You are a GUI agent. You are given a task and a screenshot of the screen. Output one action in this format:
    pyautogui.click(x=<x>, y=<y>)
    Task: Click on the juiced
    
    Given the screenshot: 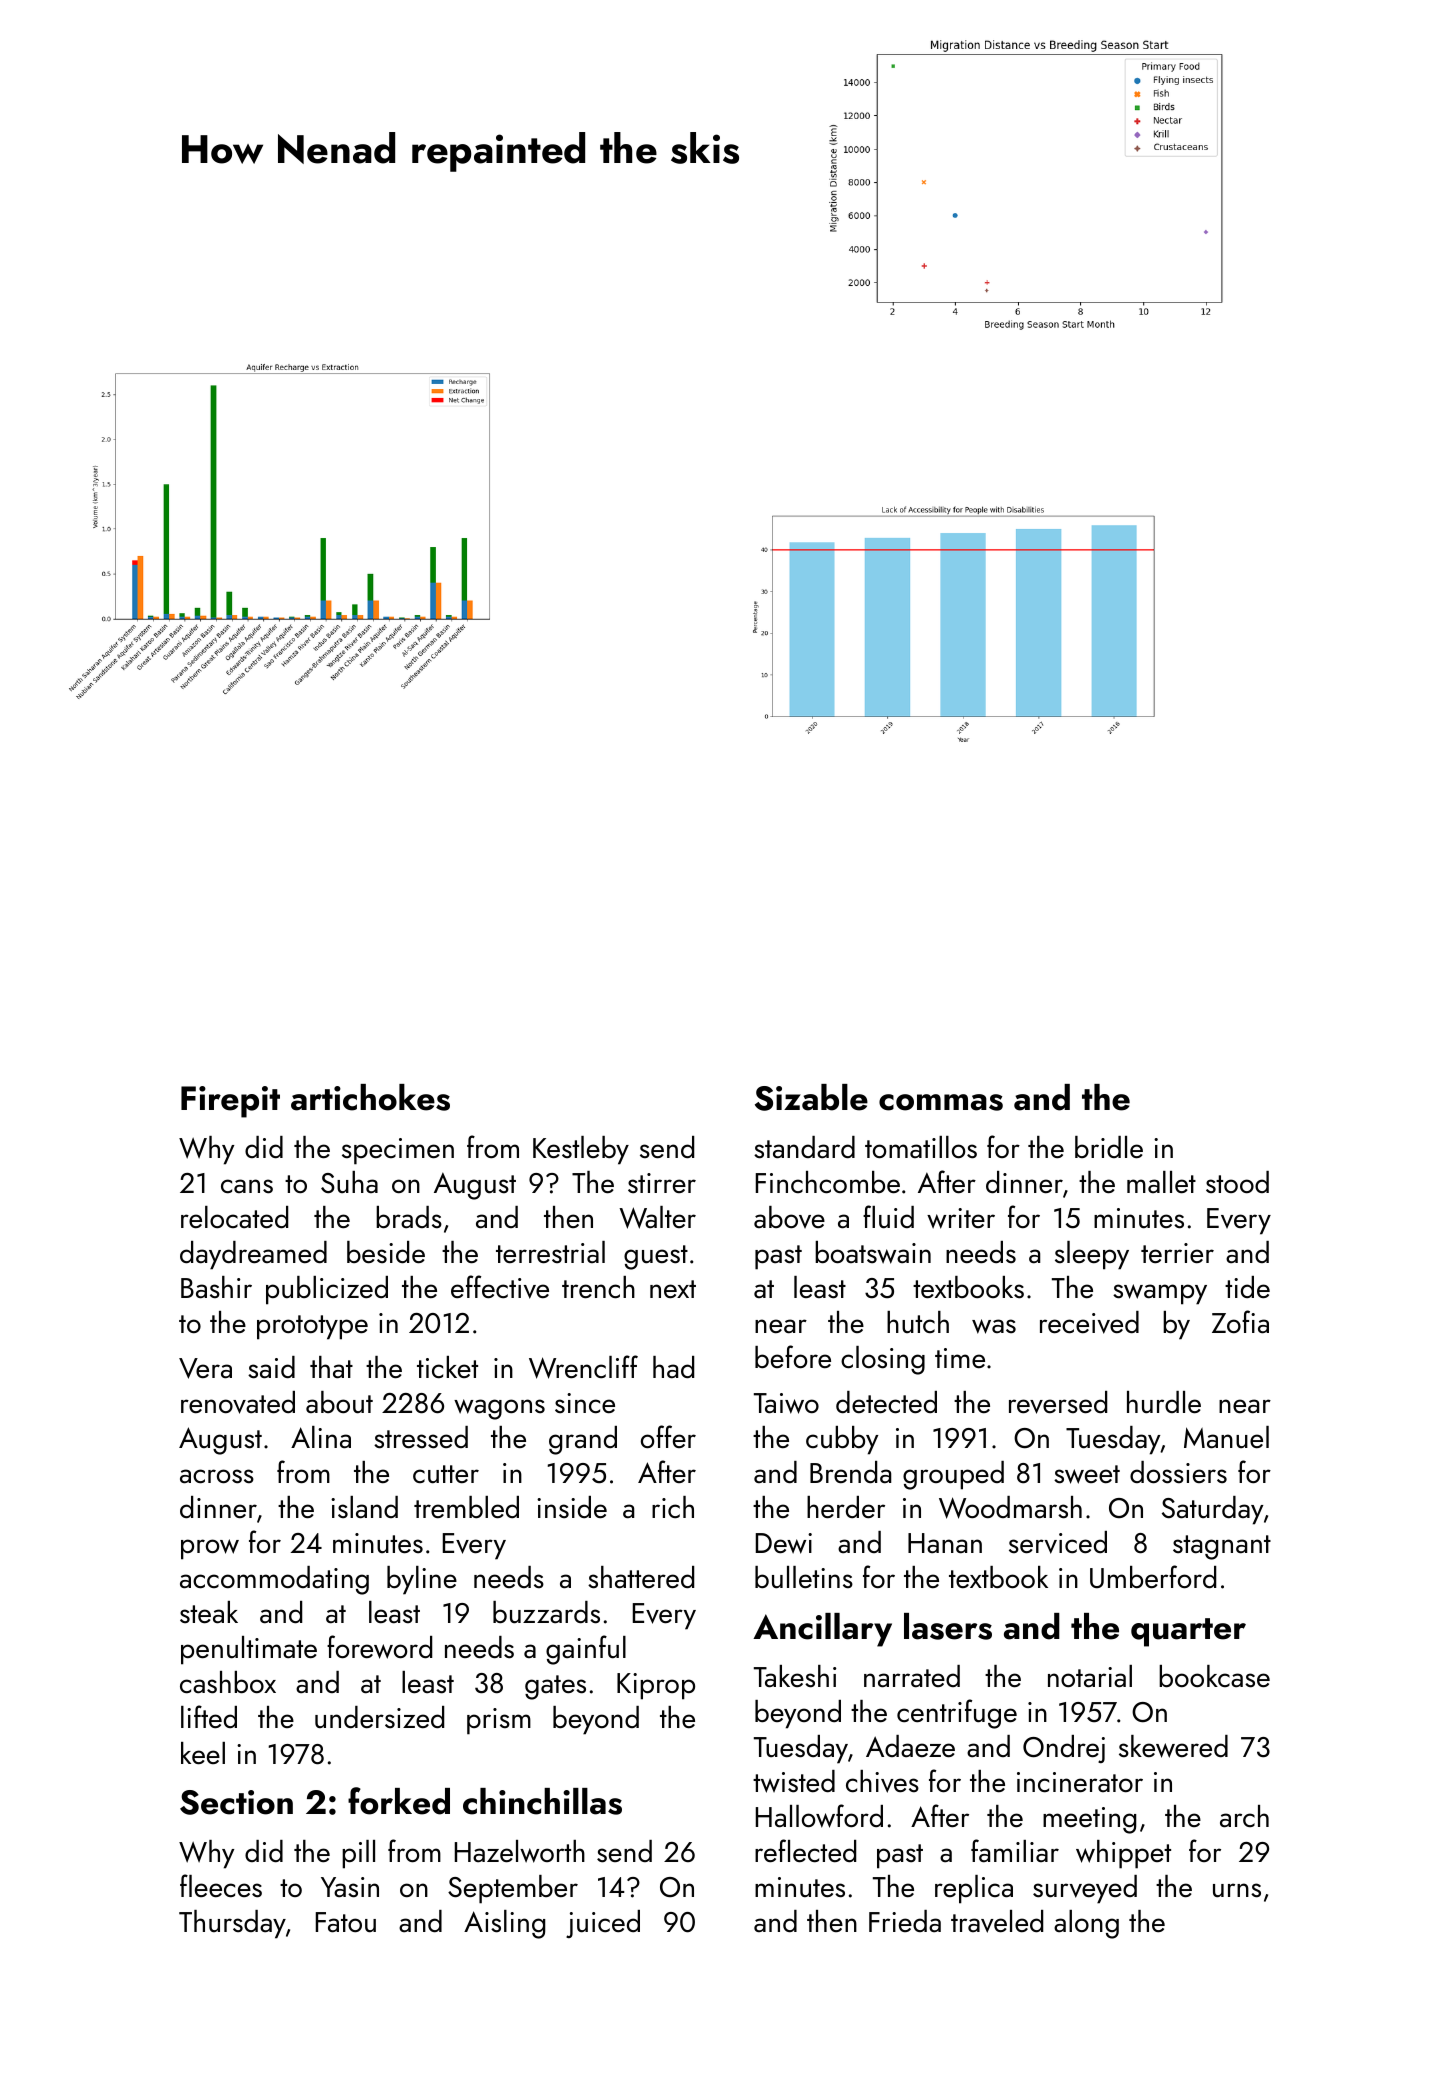 What is the action you would take?
    pyautogui.click(x=603, y=1924)
